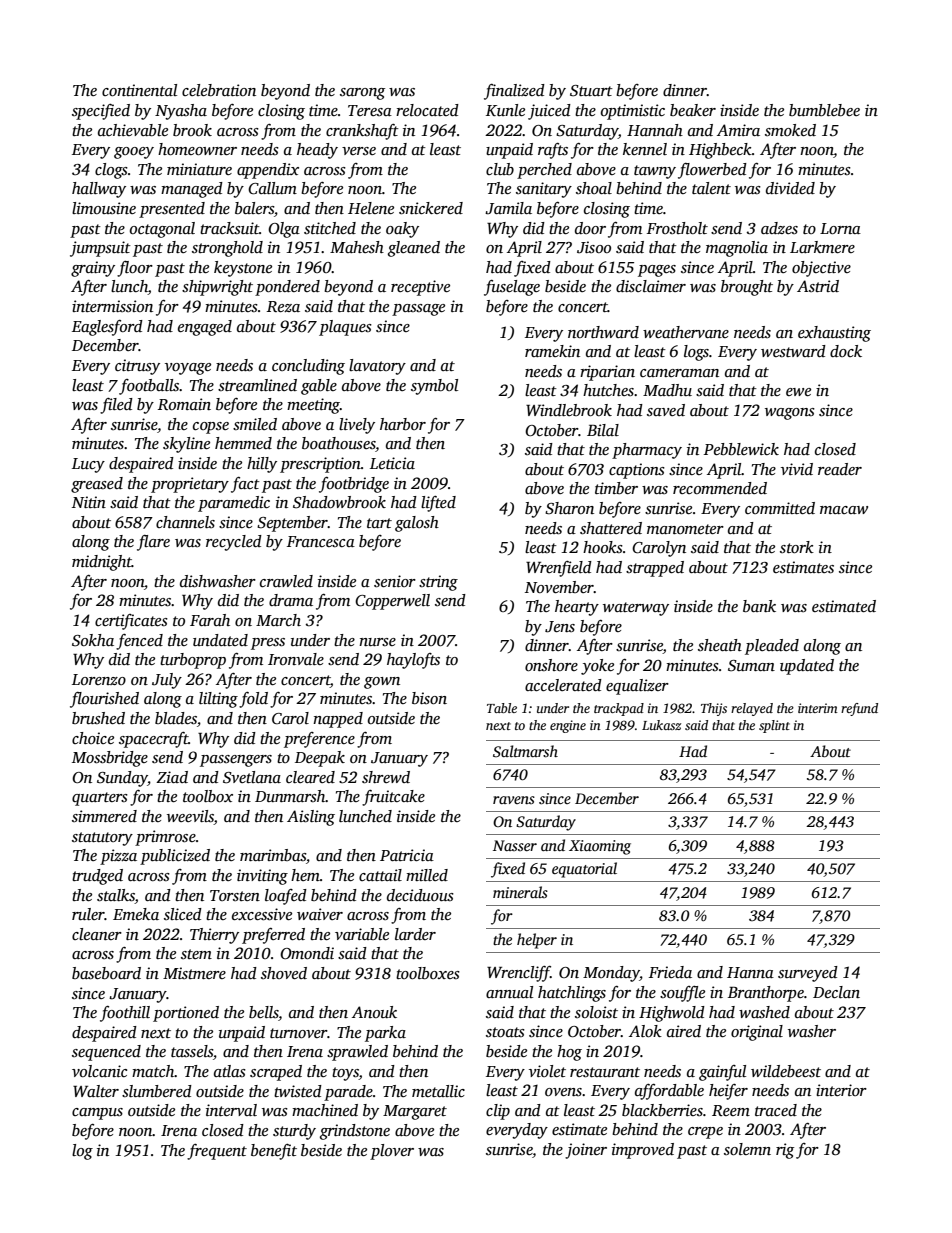 The height and width of the page is (1233, 952). I want to click on benefit, so click(274, 1152).
